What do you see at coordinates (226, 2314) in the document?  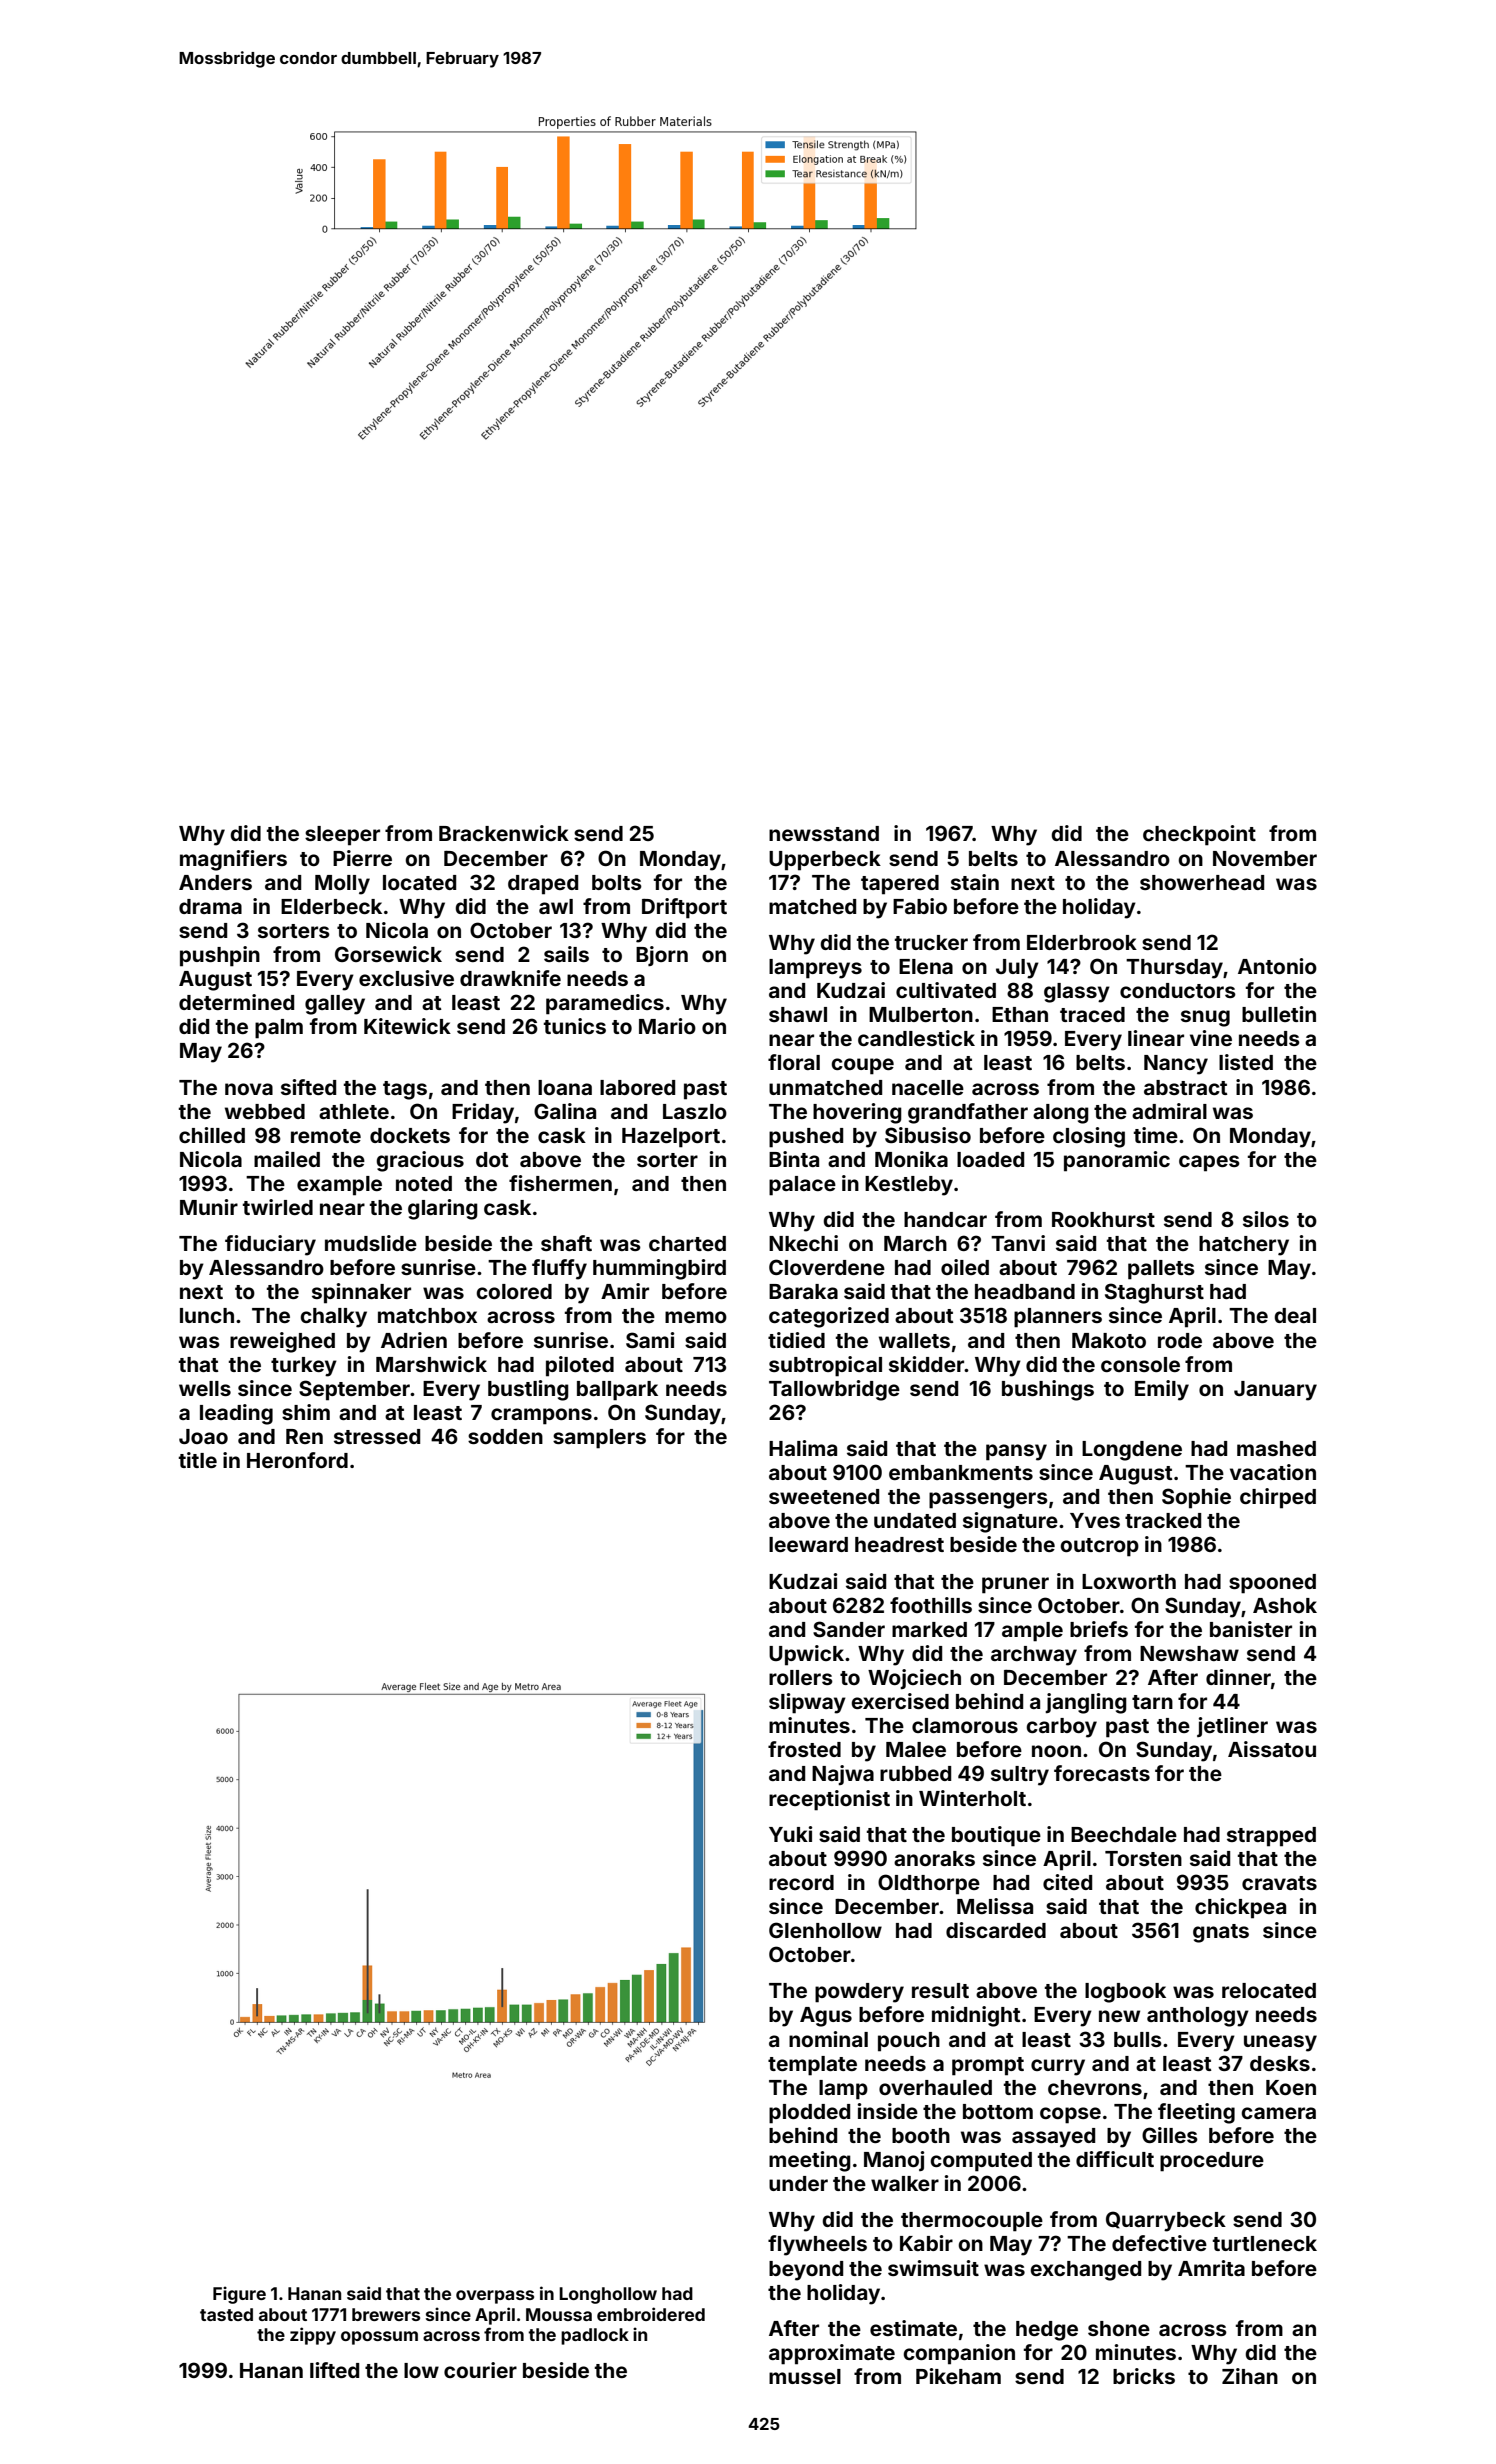 I see `tasted` at bounding box center [226, 2314].
